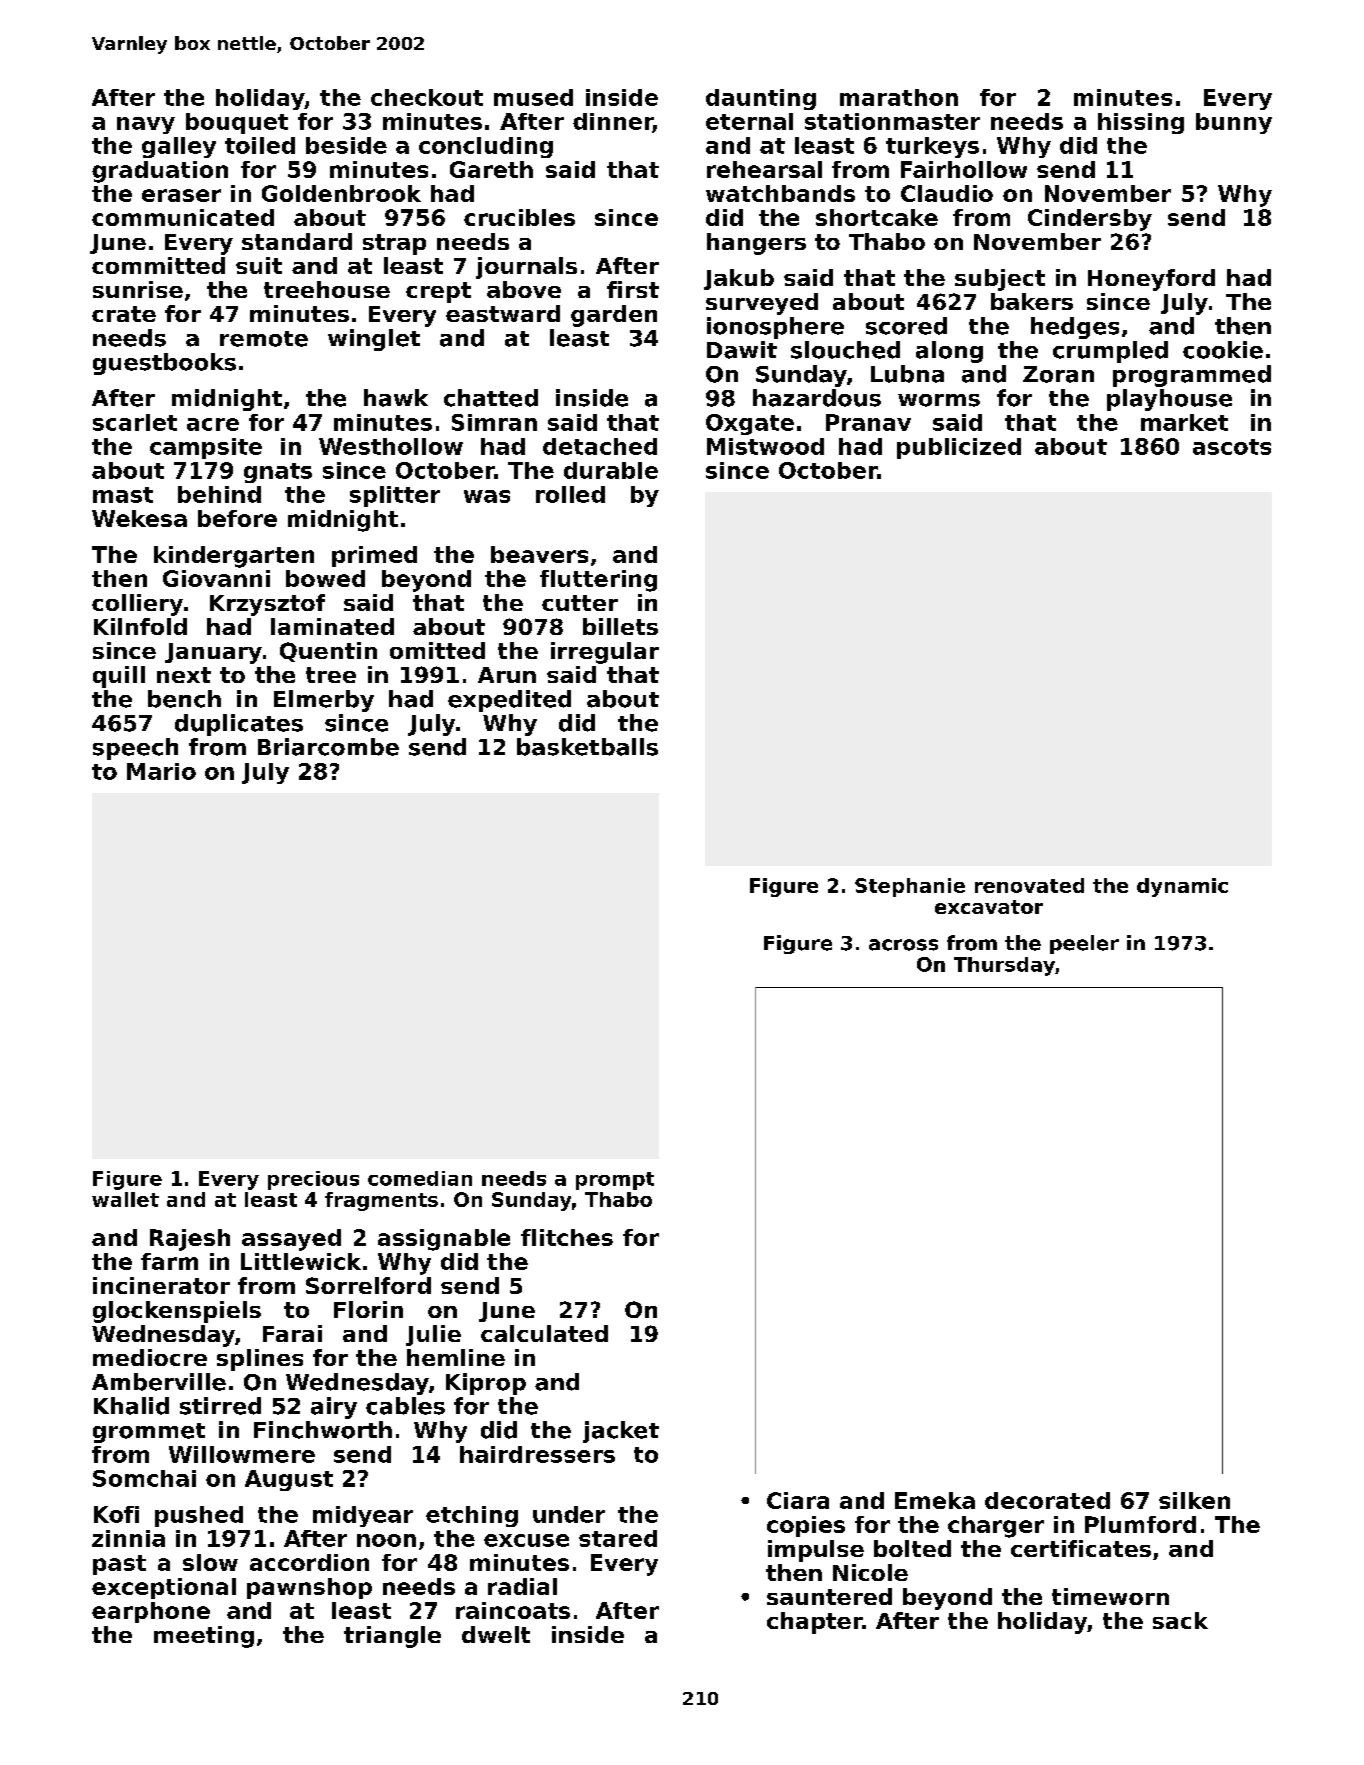  What do you see at coordinates (161, 771) in the screenshot?
I see `Mario` at bounding box center [161, 771].
